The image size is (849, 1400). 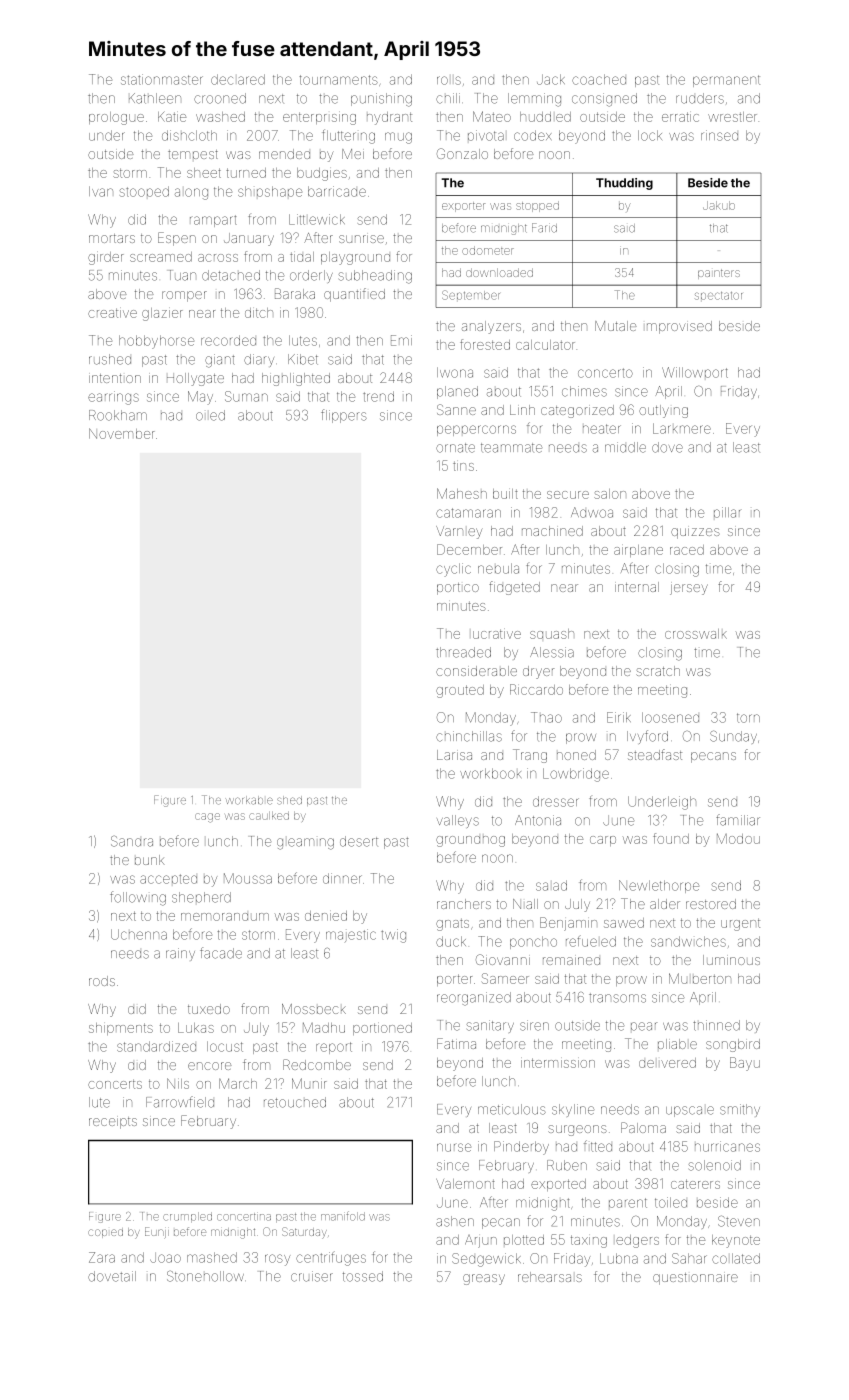 I want to click on flippers, so click(x=344, y=416).
